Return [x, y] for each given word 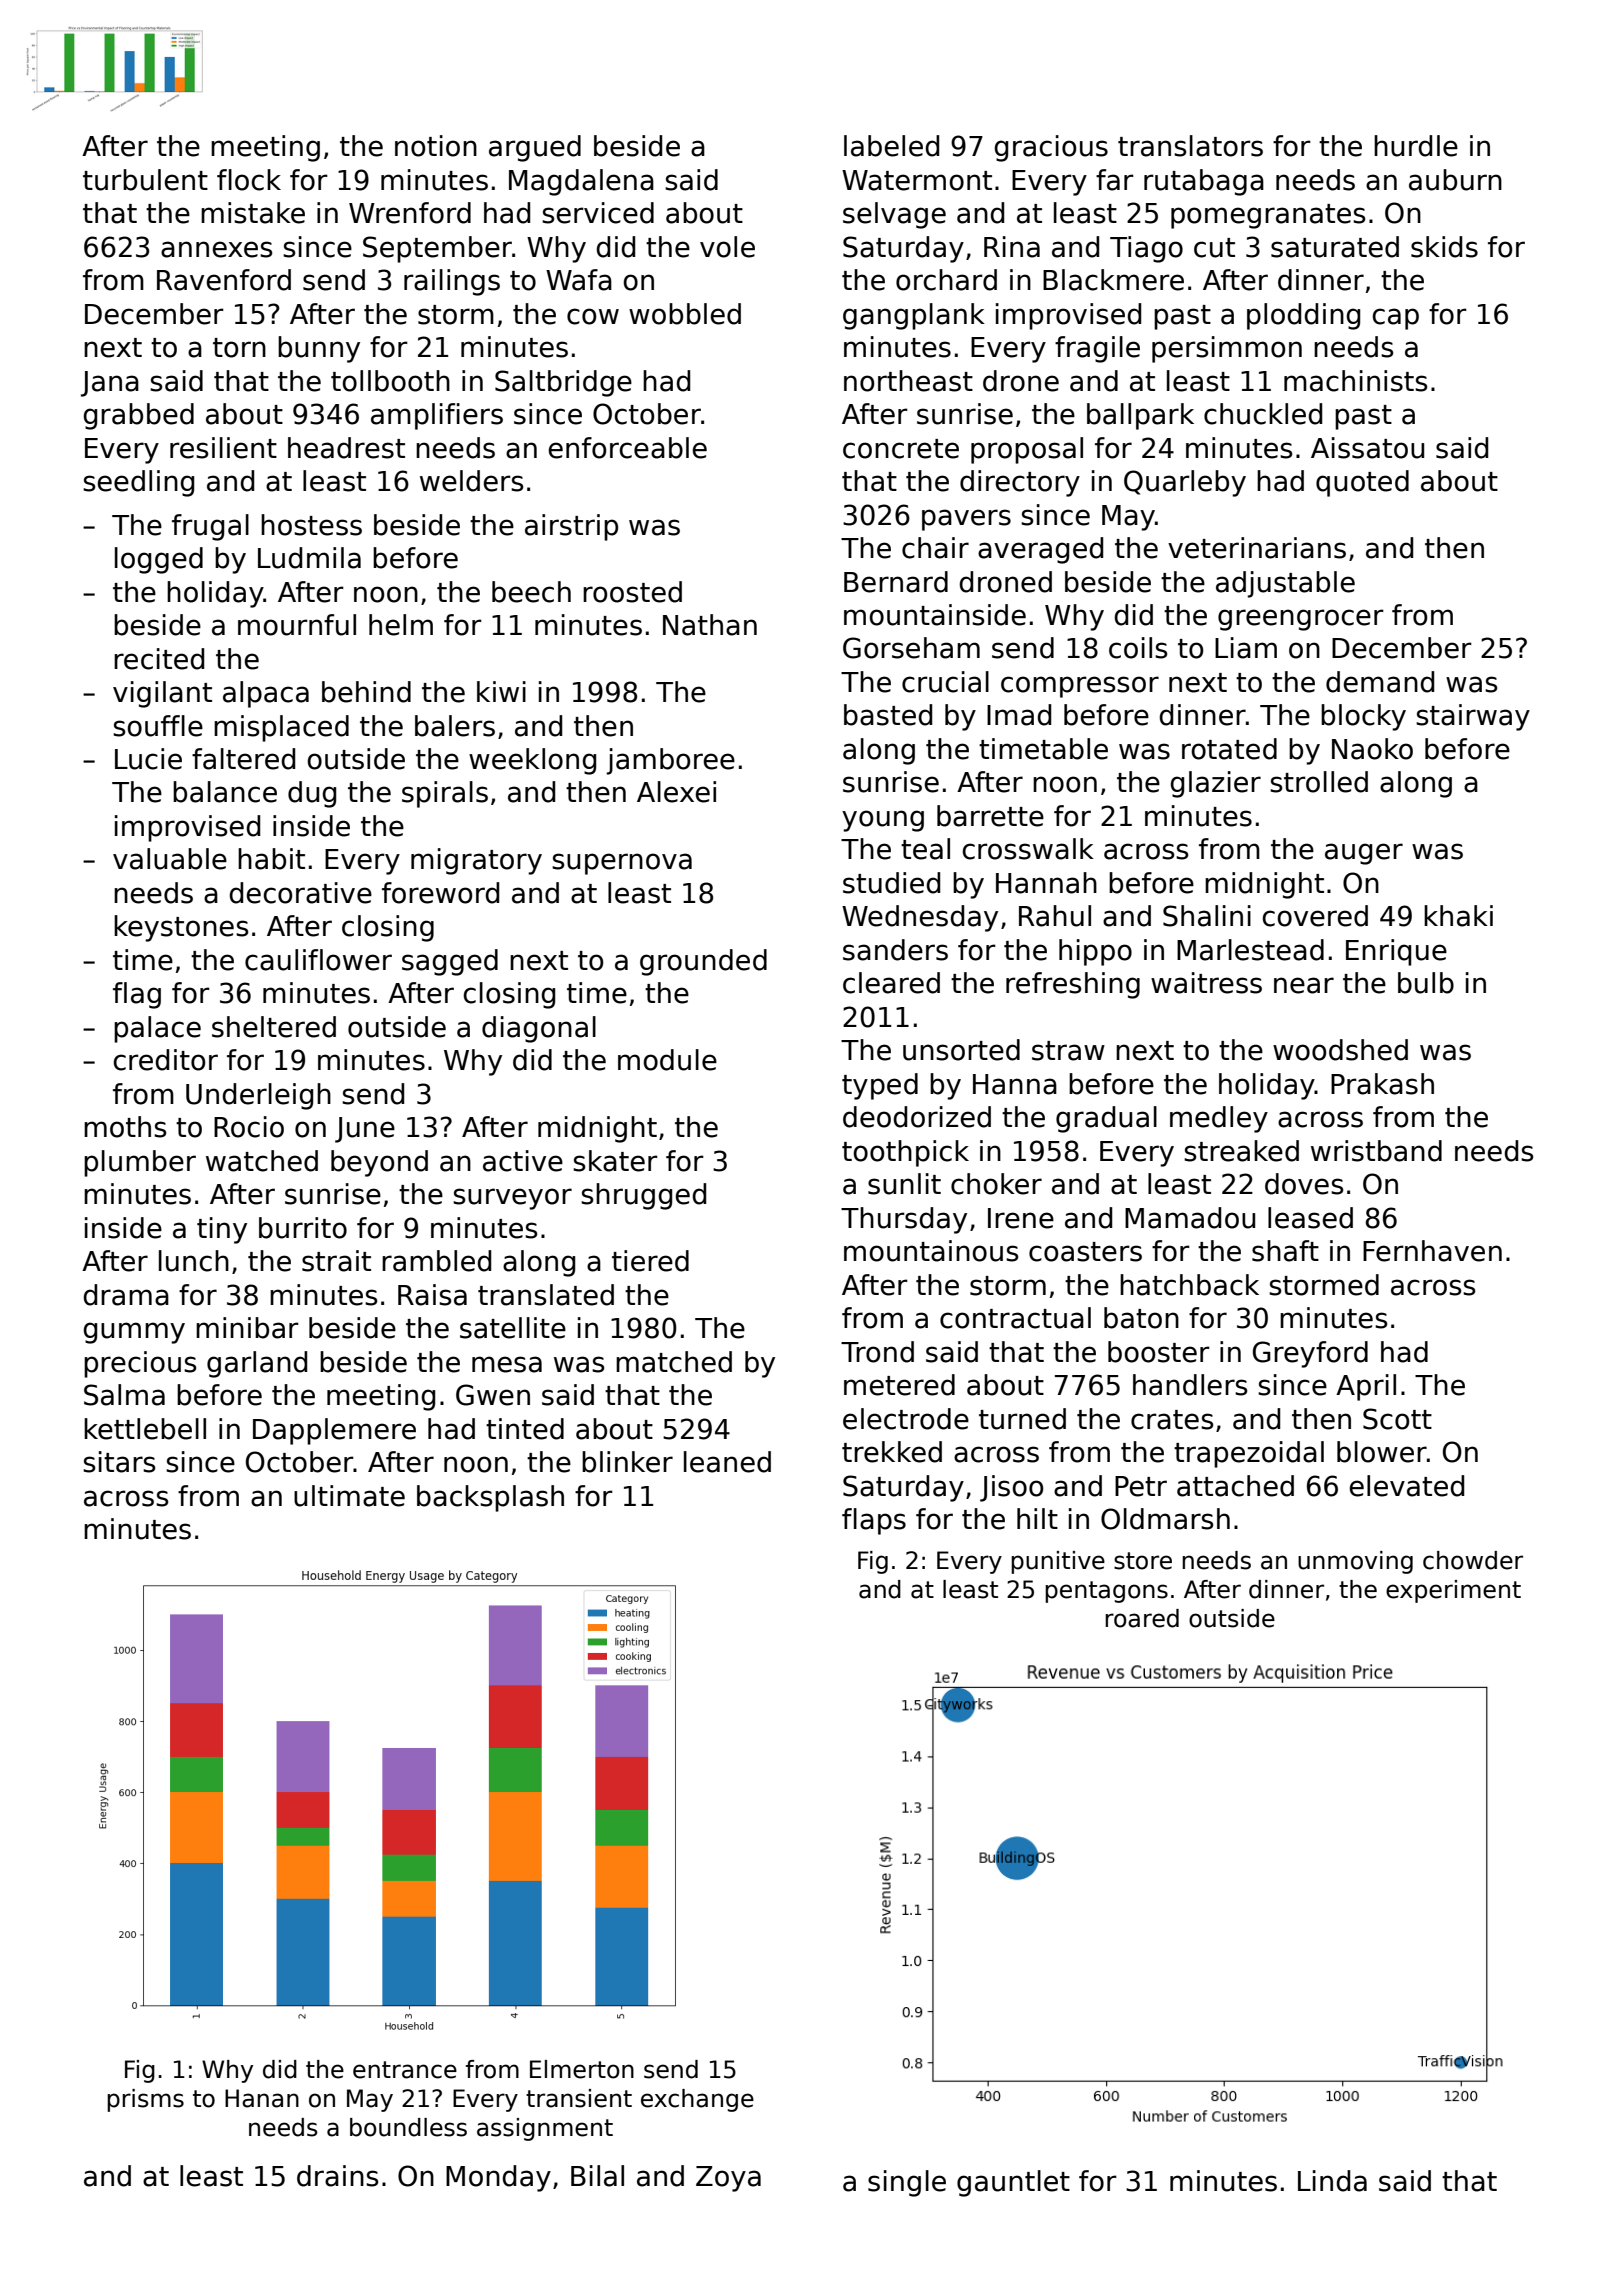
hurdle [1416, 146]
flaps [874, 1521]
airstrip [571, 527]
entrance [405, 2070]
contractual [1015, 1318]
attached [1235, 1486]
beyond [379, 1163]
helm [401, 625]
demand [1380, 682]
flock [249, 180]
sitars [119, 1462]
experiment [1453, 1591]
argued [535, 148]
